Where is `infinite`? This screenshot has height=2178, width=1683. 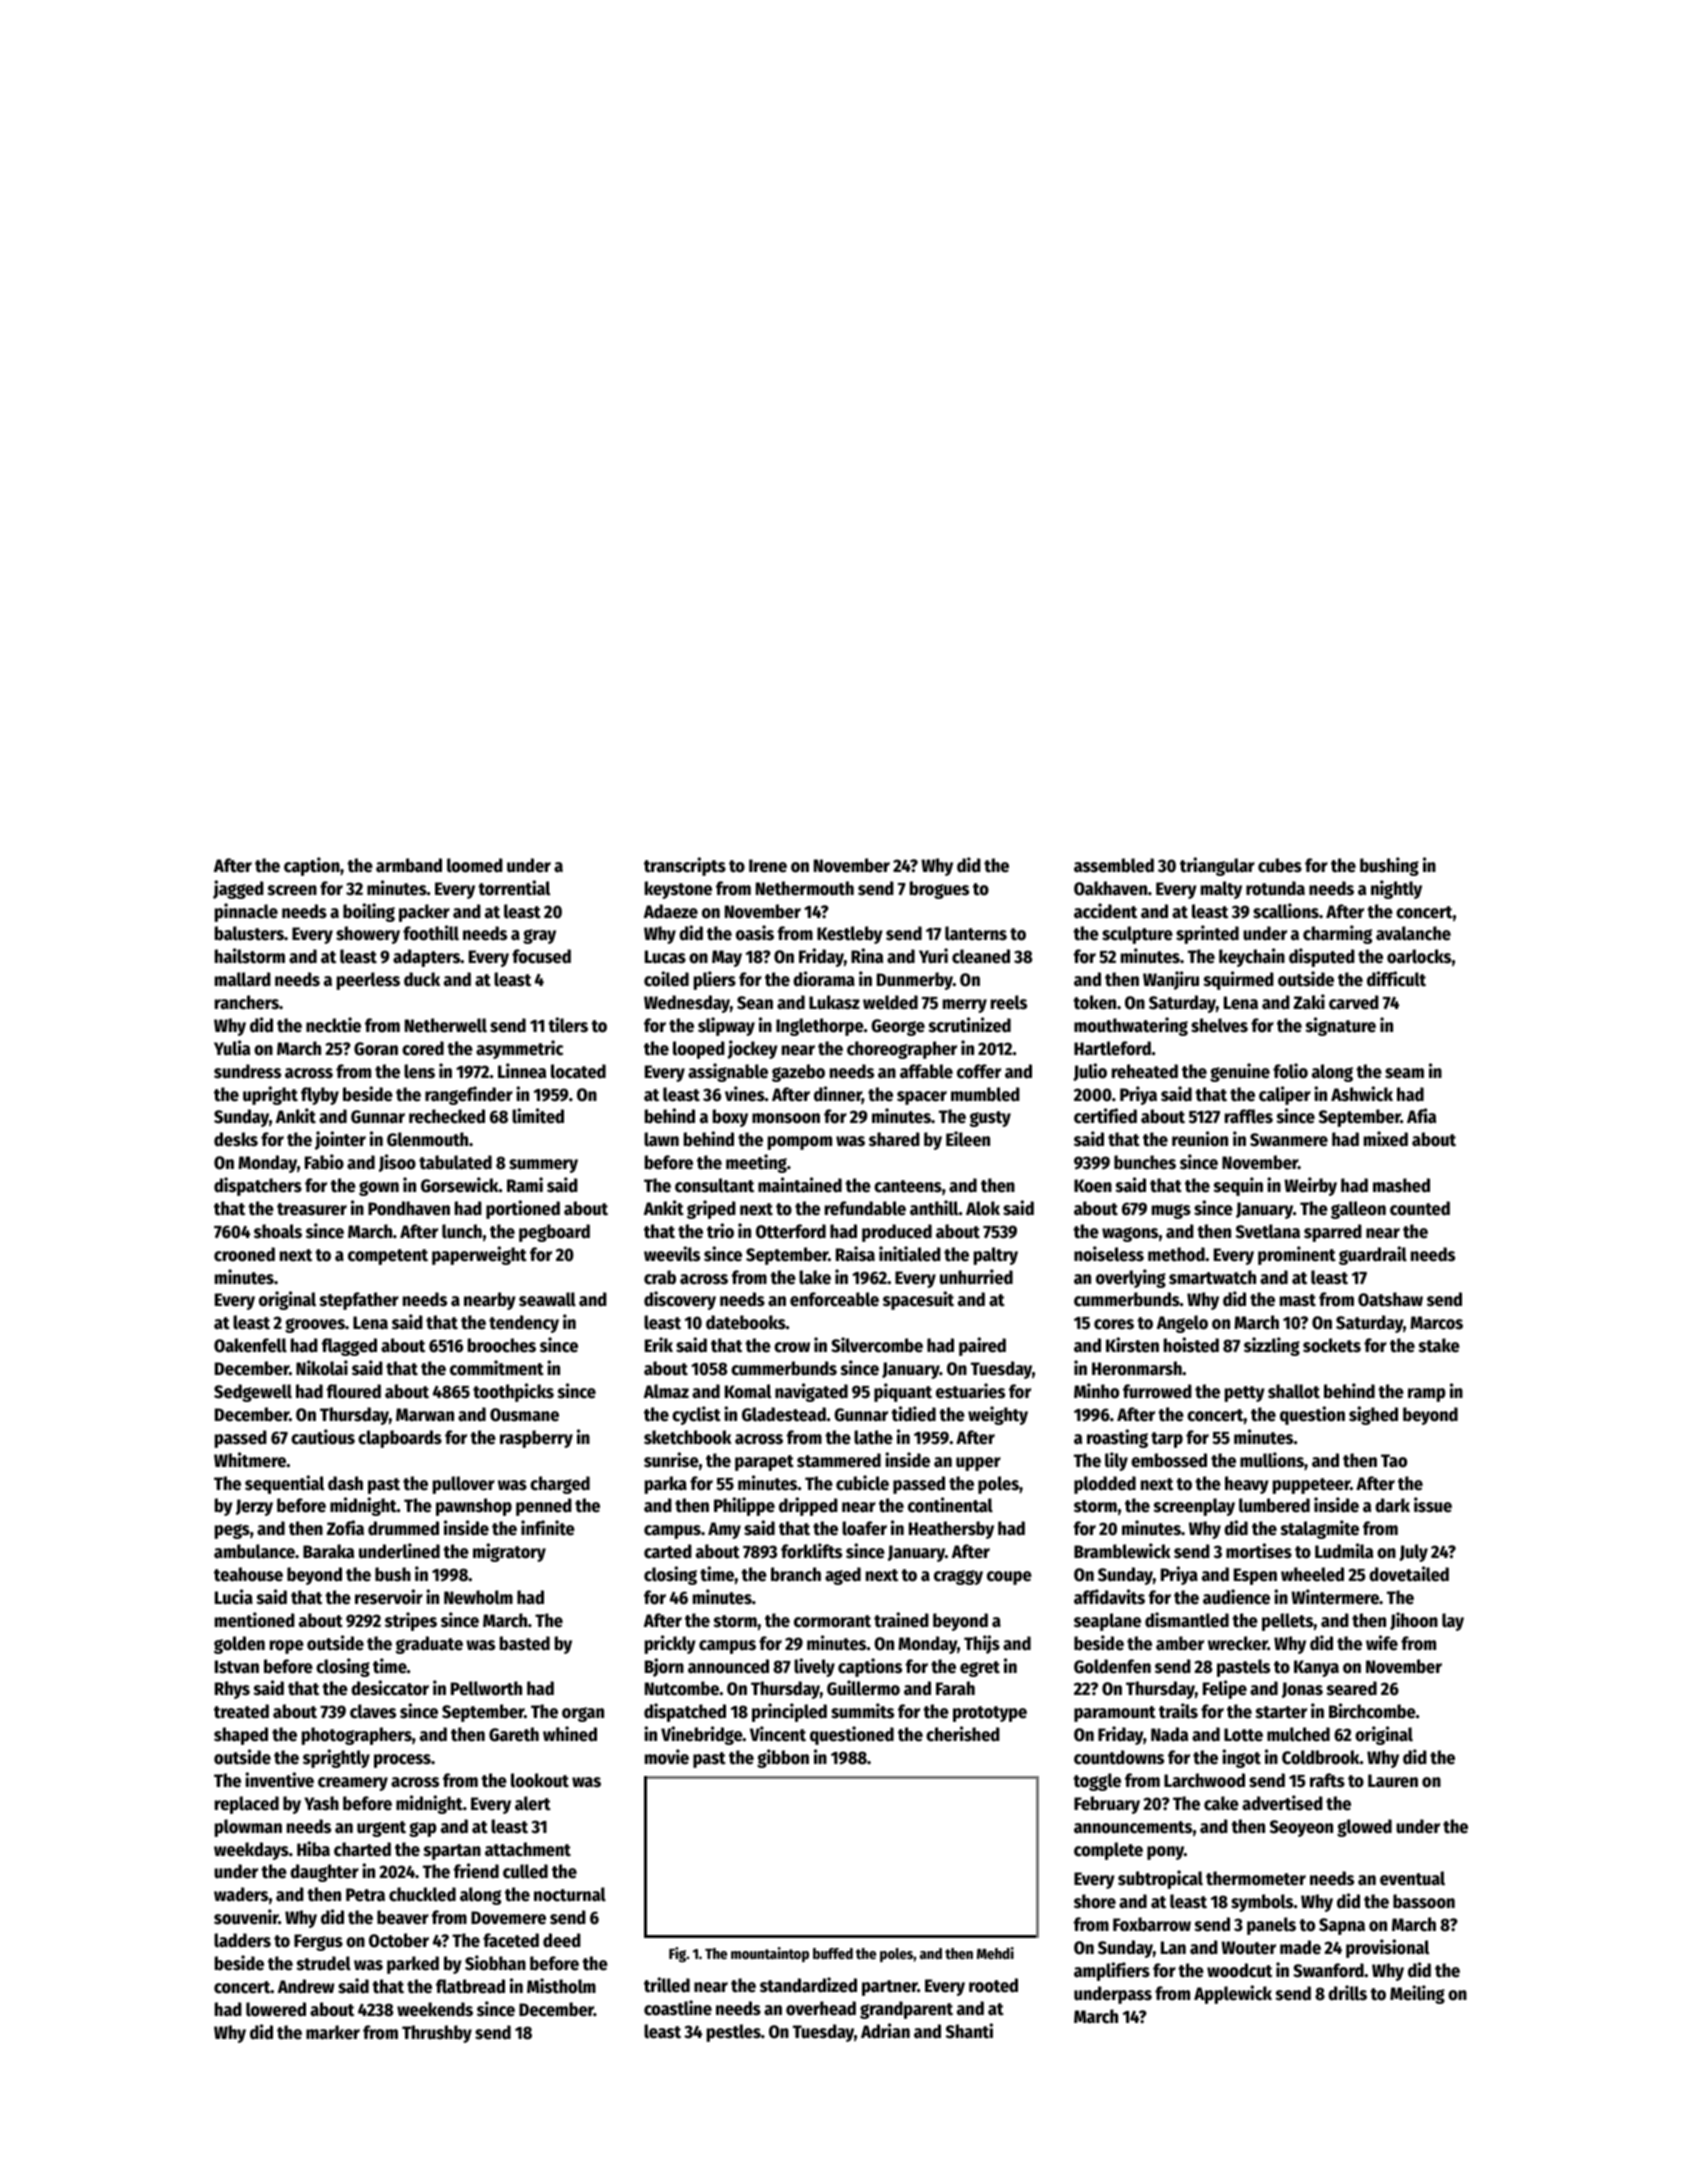
infinite is located at coordinates (548, 1528).
